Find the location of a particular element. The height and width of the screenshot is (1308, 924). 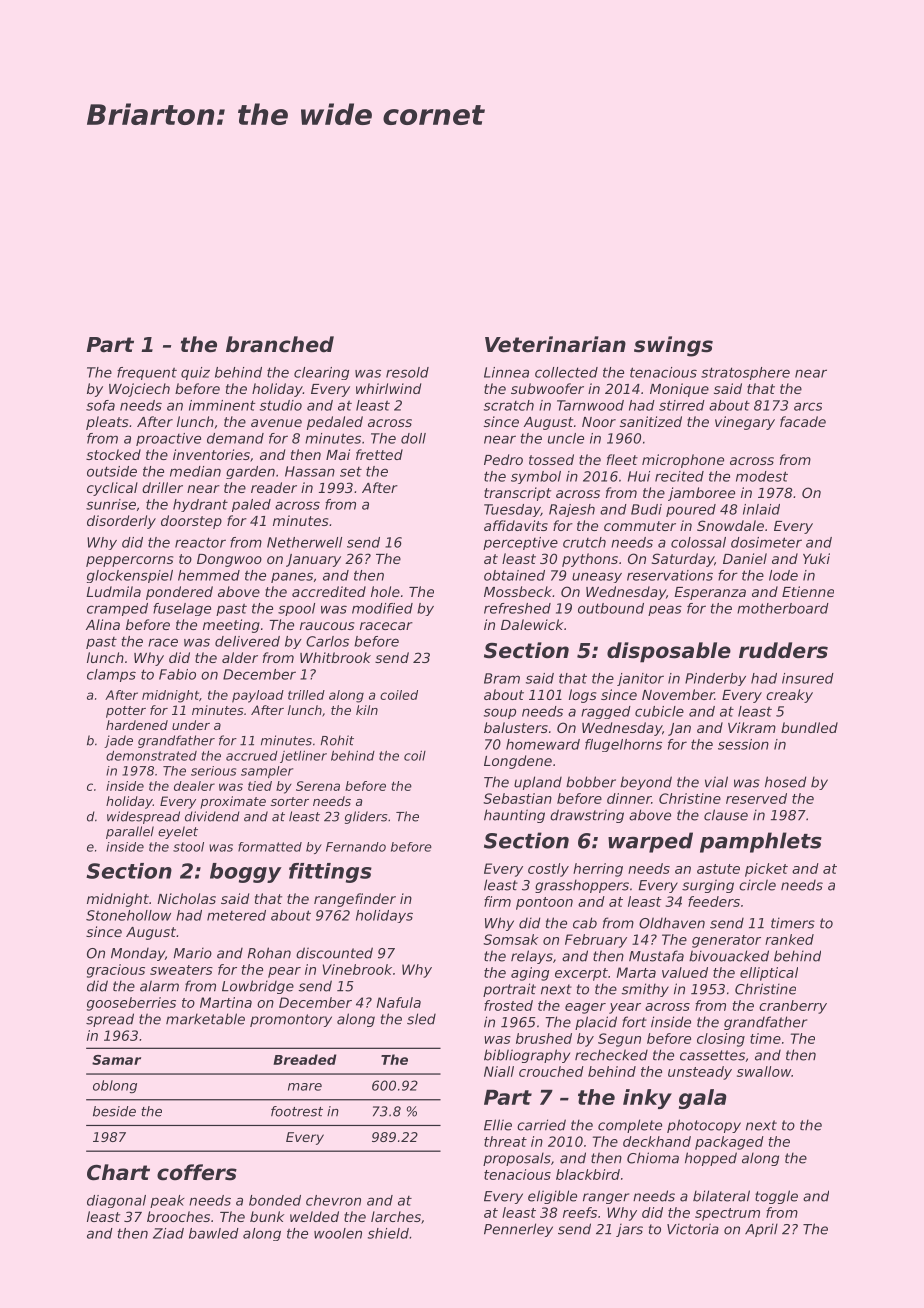

vinegary is located at coordinates (745, 423).
